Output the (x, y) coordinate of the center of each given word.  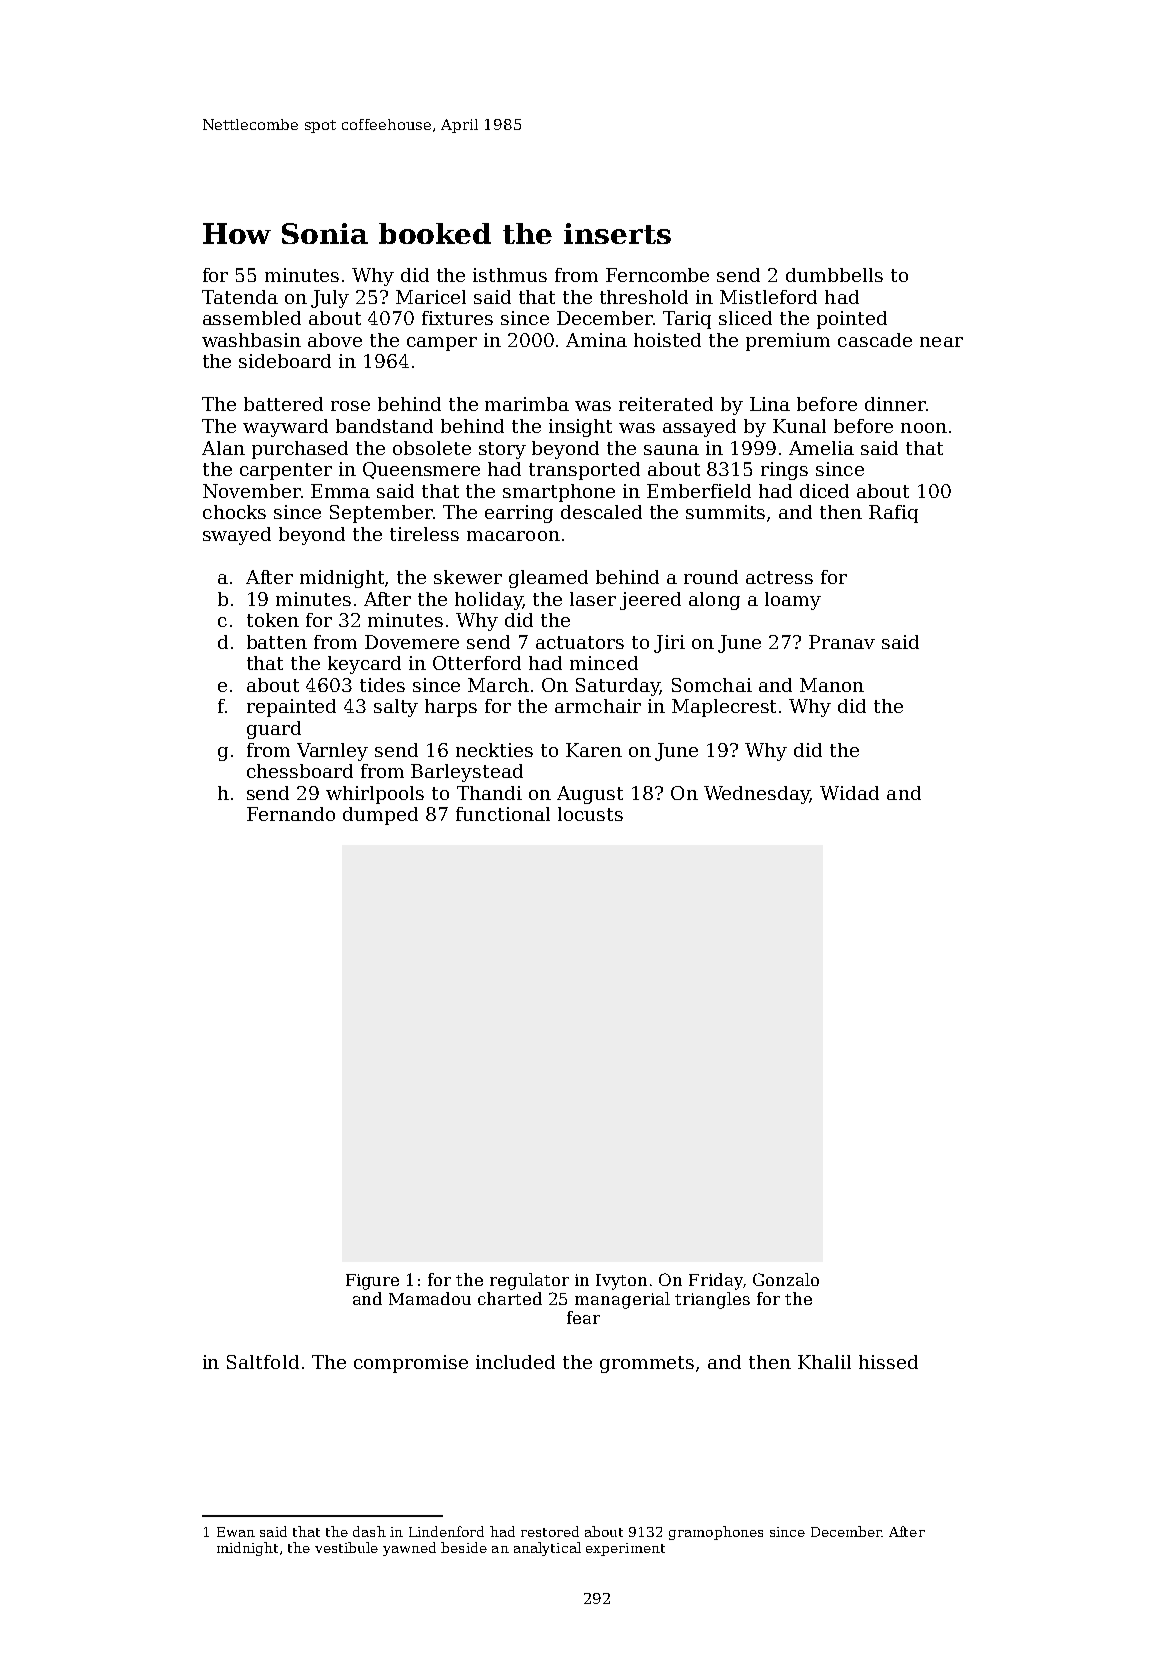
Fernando (291, 814)
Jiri (669, 644)
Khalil (824, 1362)
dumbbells (834, 275)
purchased (300, 450)
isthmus (510, 275)
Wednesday (757, 795)
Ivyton (621, 1282)
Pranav (842, 642)
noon (924, 428)
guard (274, 730)
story (502, 450)
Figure (372, 1282)
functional (503, 814)
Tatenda (240, 297)
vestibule (346, 1547)
